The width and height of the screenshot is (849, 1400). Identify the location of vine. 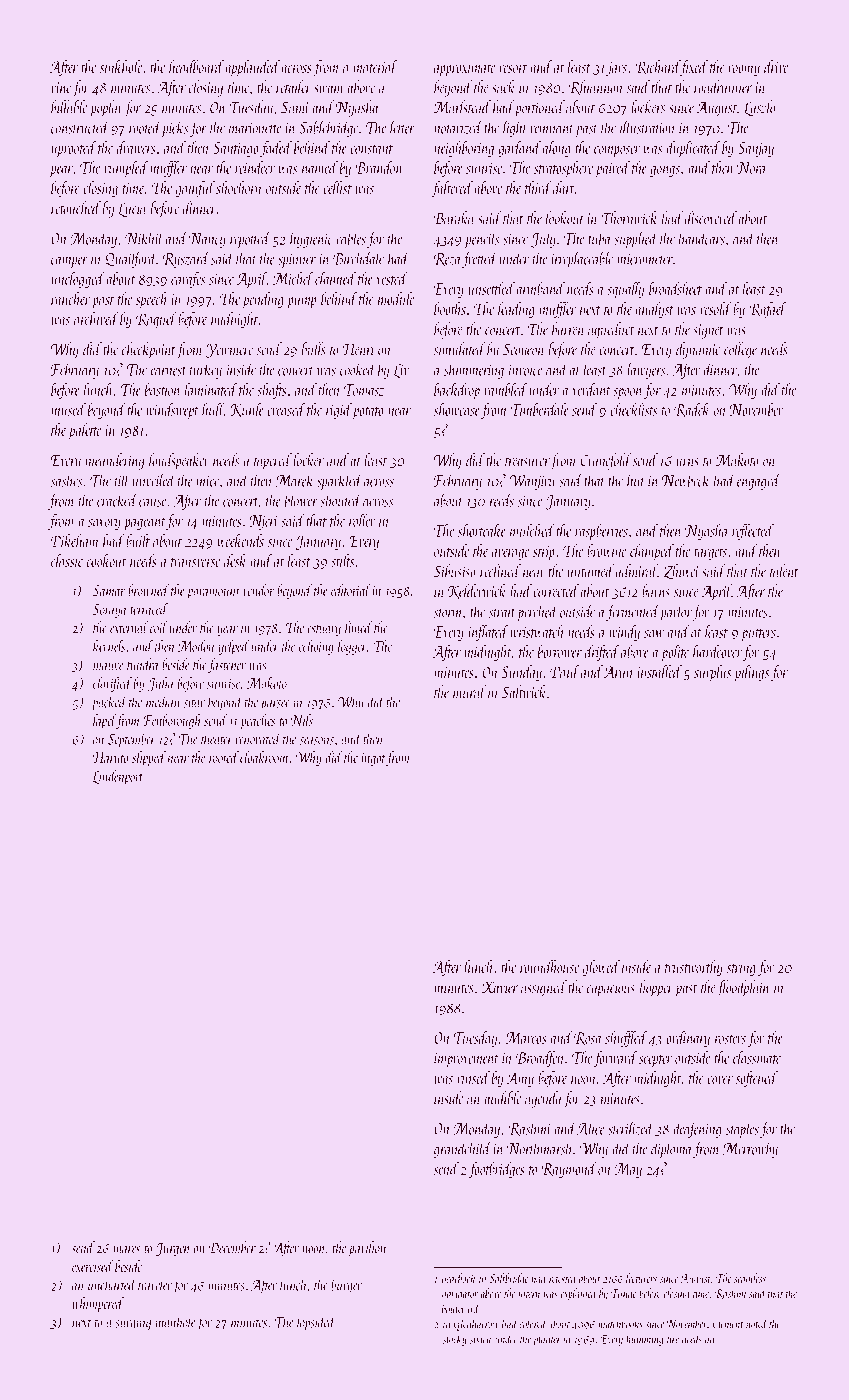
(61, 87).
